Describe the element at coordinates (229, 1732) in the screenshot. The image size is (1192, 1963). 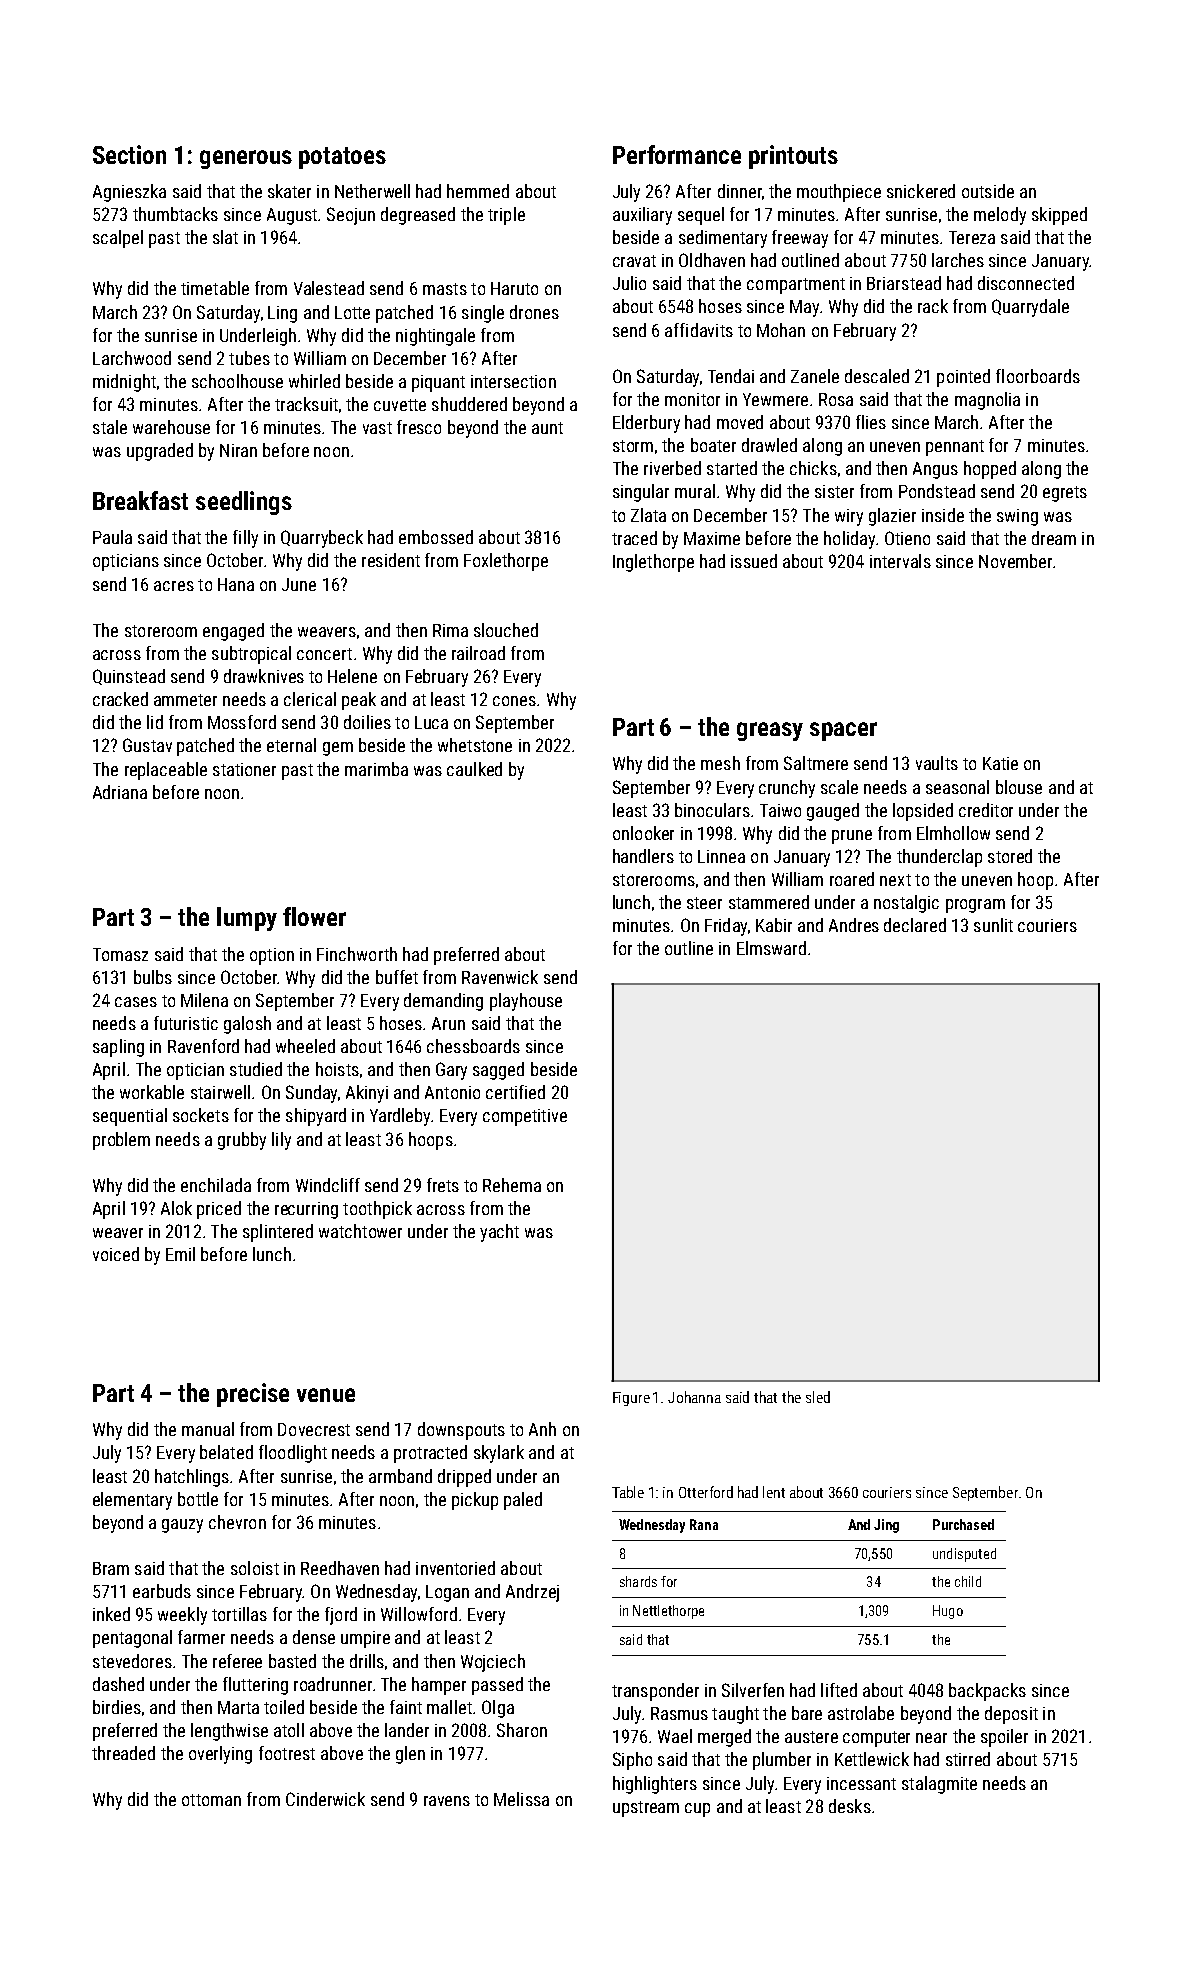
I see `lengthwise` at that location.
